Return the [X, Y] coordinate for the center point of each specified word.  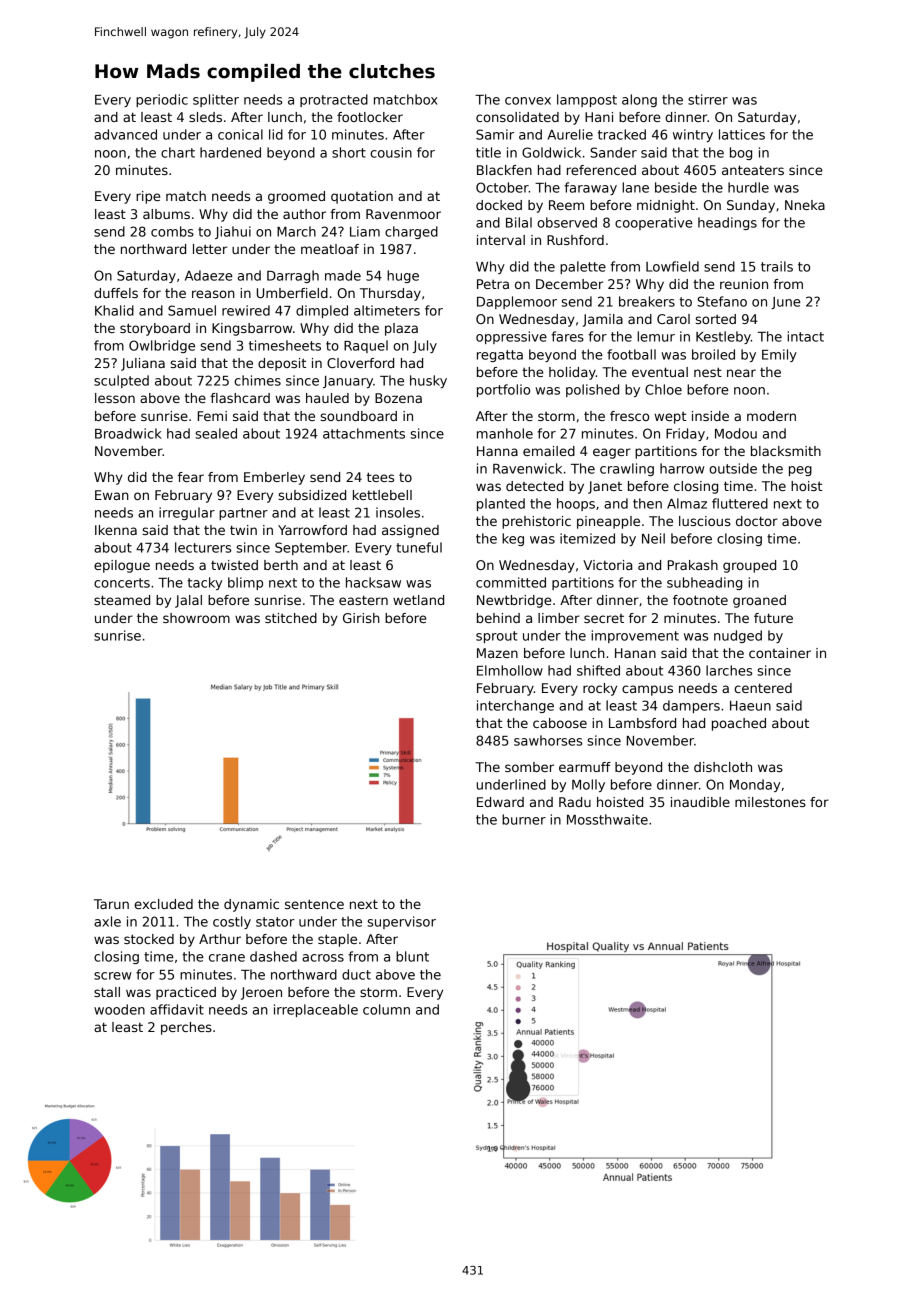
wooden [119, 1009]
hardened [230, 152]
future [773, 618]
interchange [515, 706]
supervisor [401, 922]
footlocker [370, 117]
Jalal [188, 601]
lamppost [587, 100]
